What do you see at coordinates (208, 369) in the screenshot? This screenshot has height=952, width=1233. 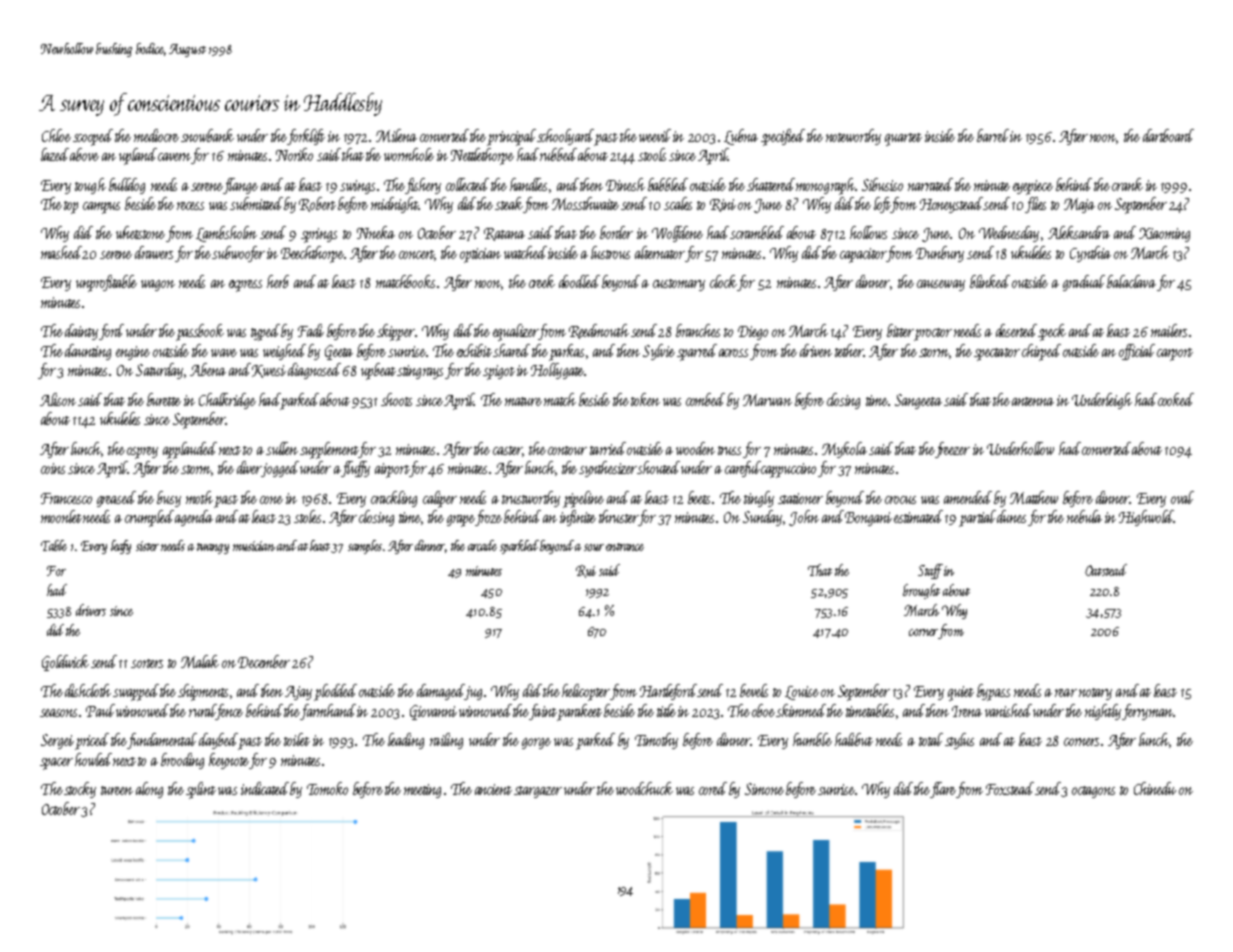 I see `Abena` at bounding box center [208, 369].
